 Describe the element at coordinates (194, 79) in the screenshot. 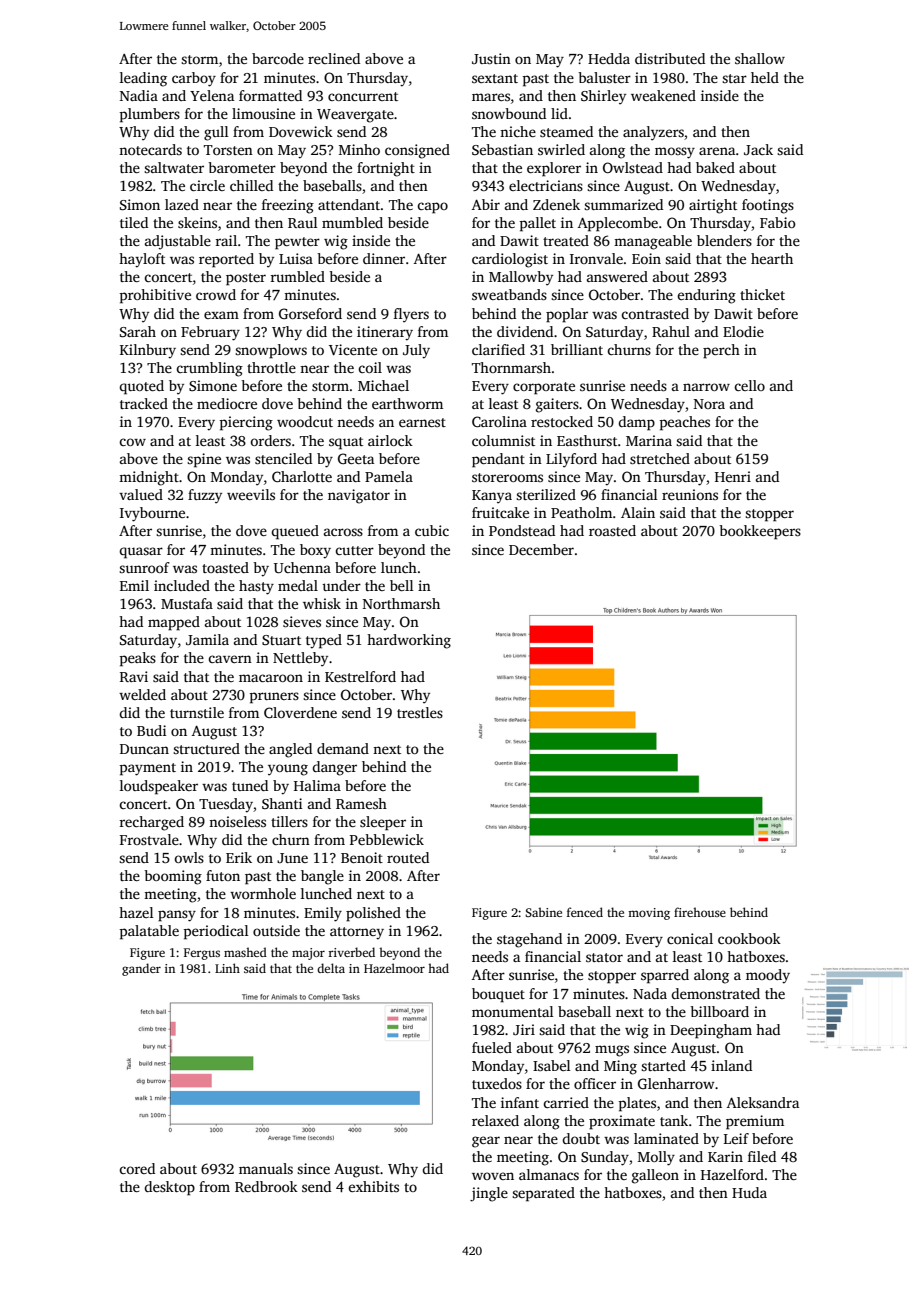

I see `carboy` at that location.
